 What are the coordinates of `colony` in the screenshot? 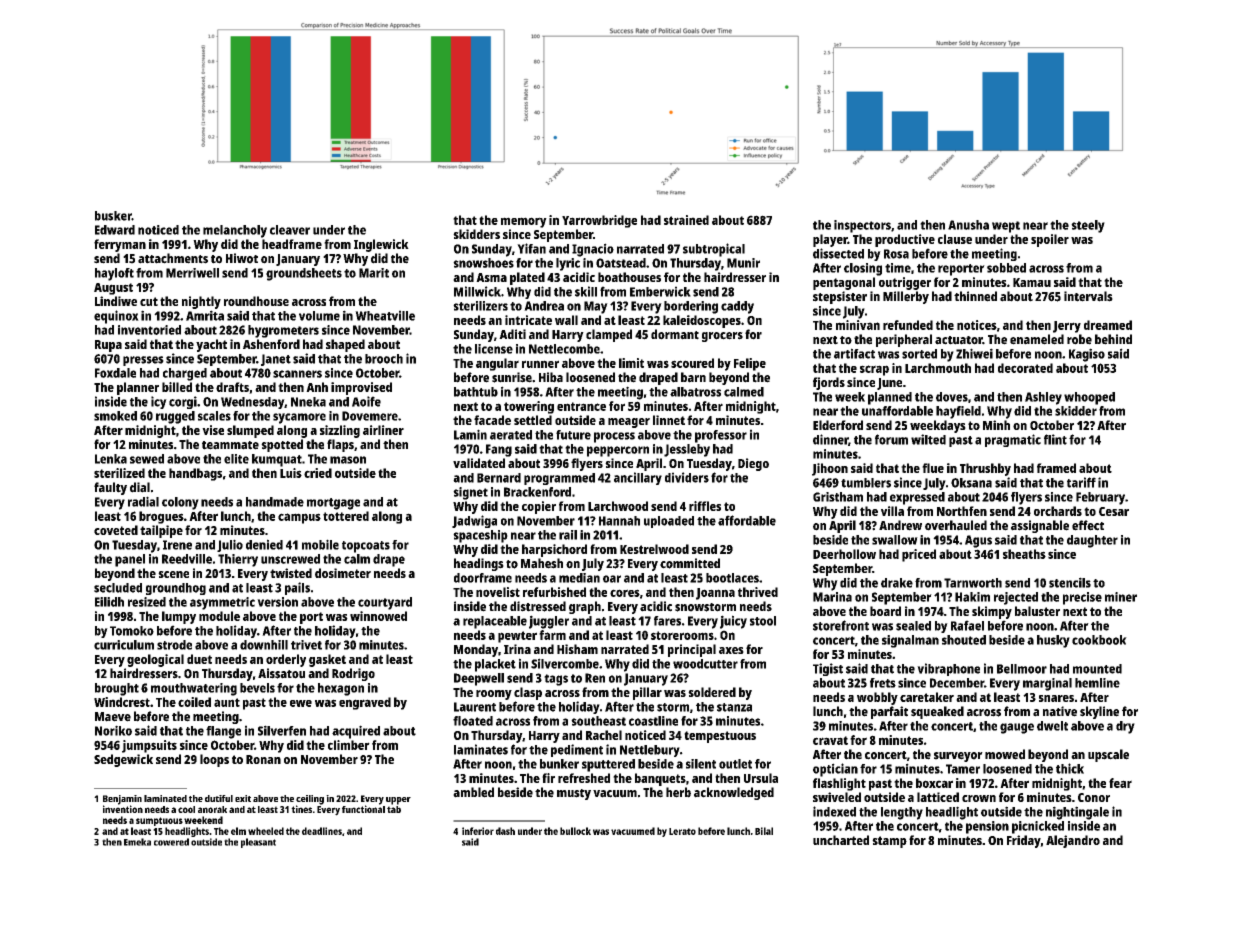 It's located at (180, 503).
